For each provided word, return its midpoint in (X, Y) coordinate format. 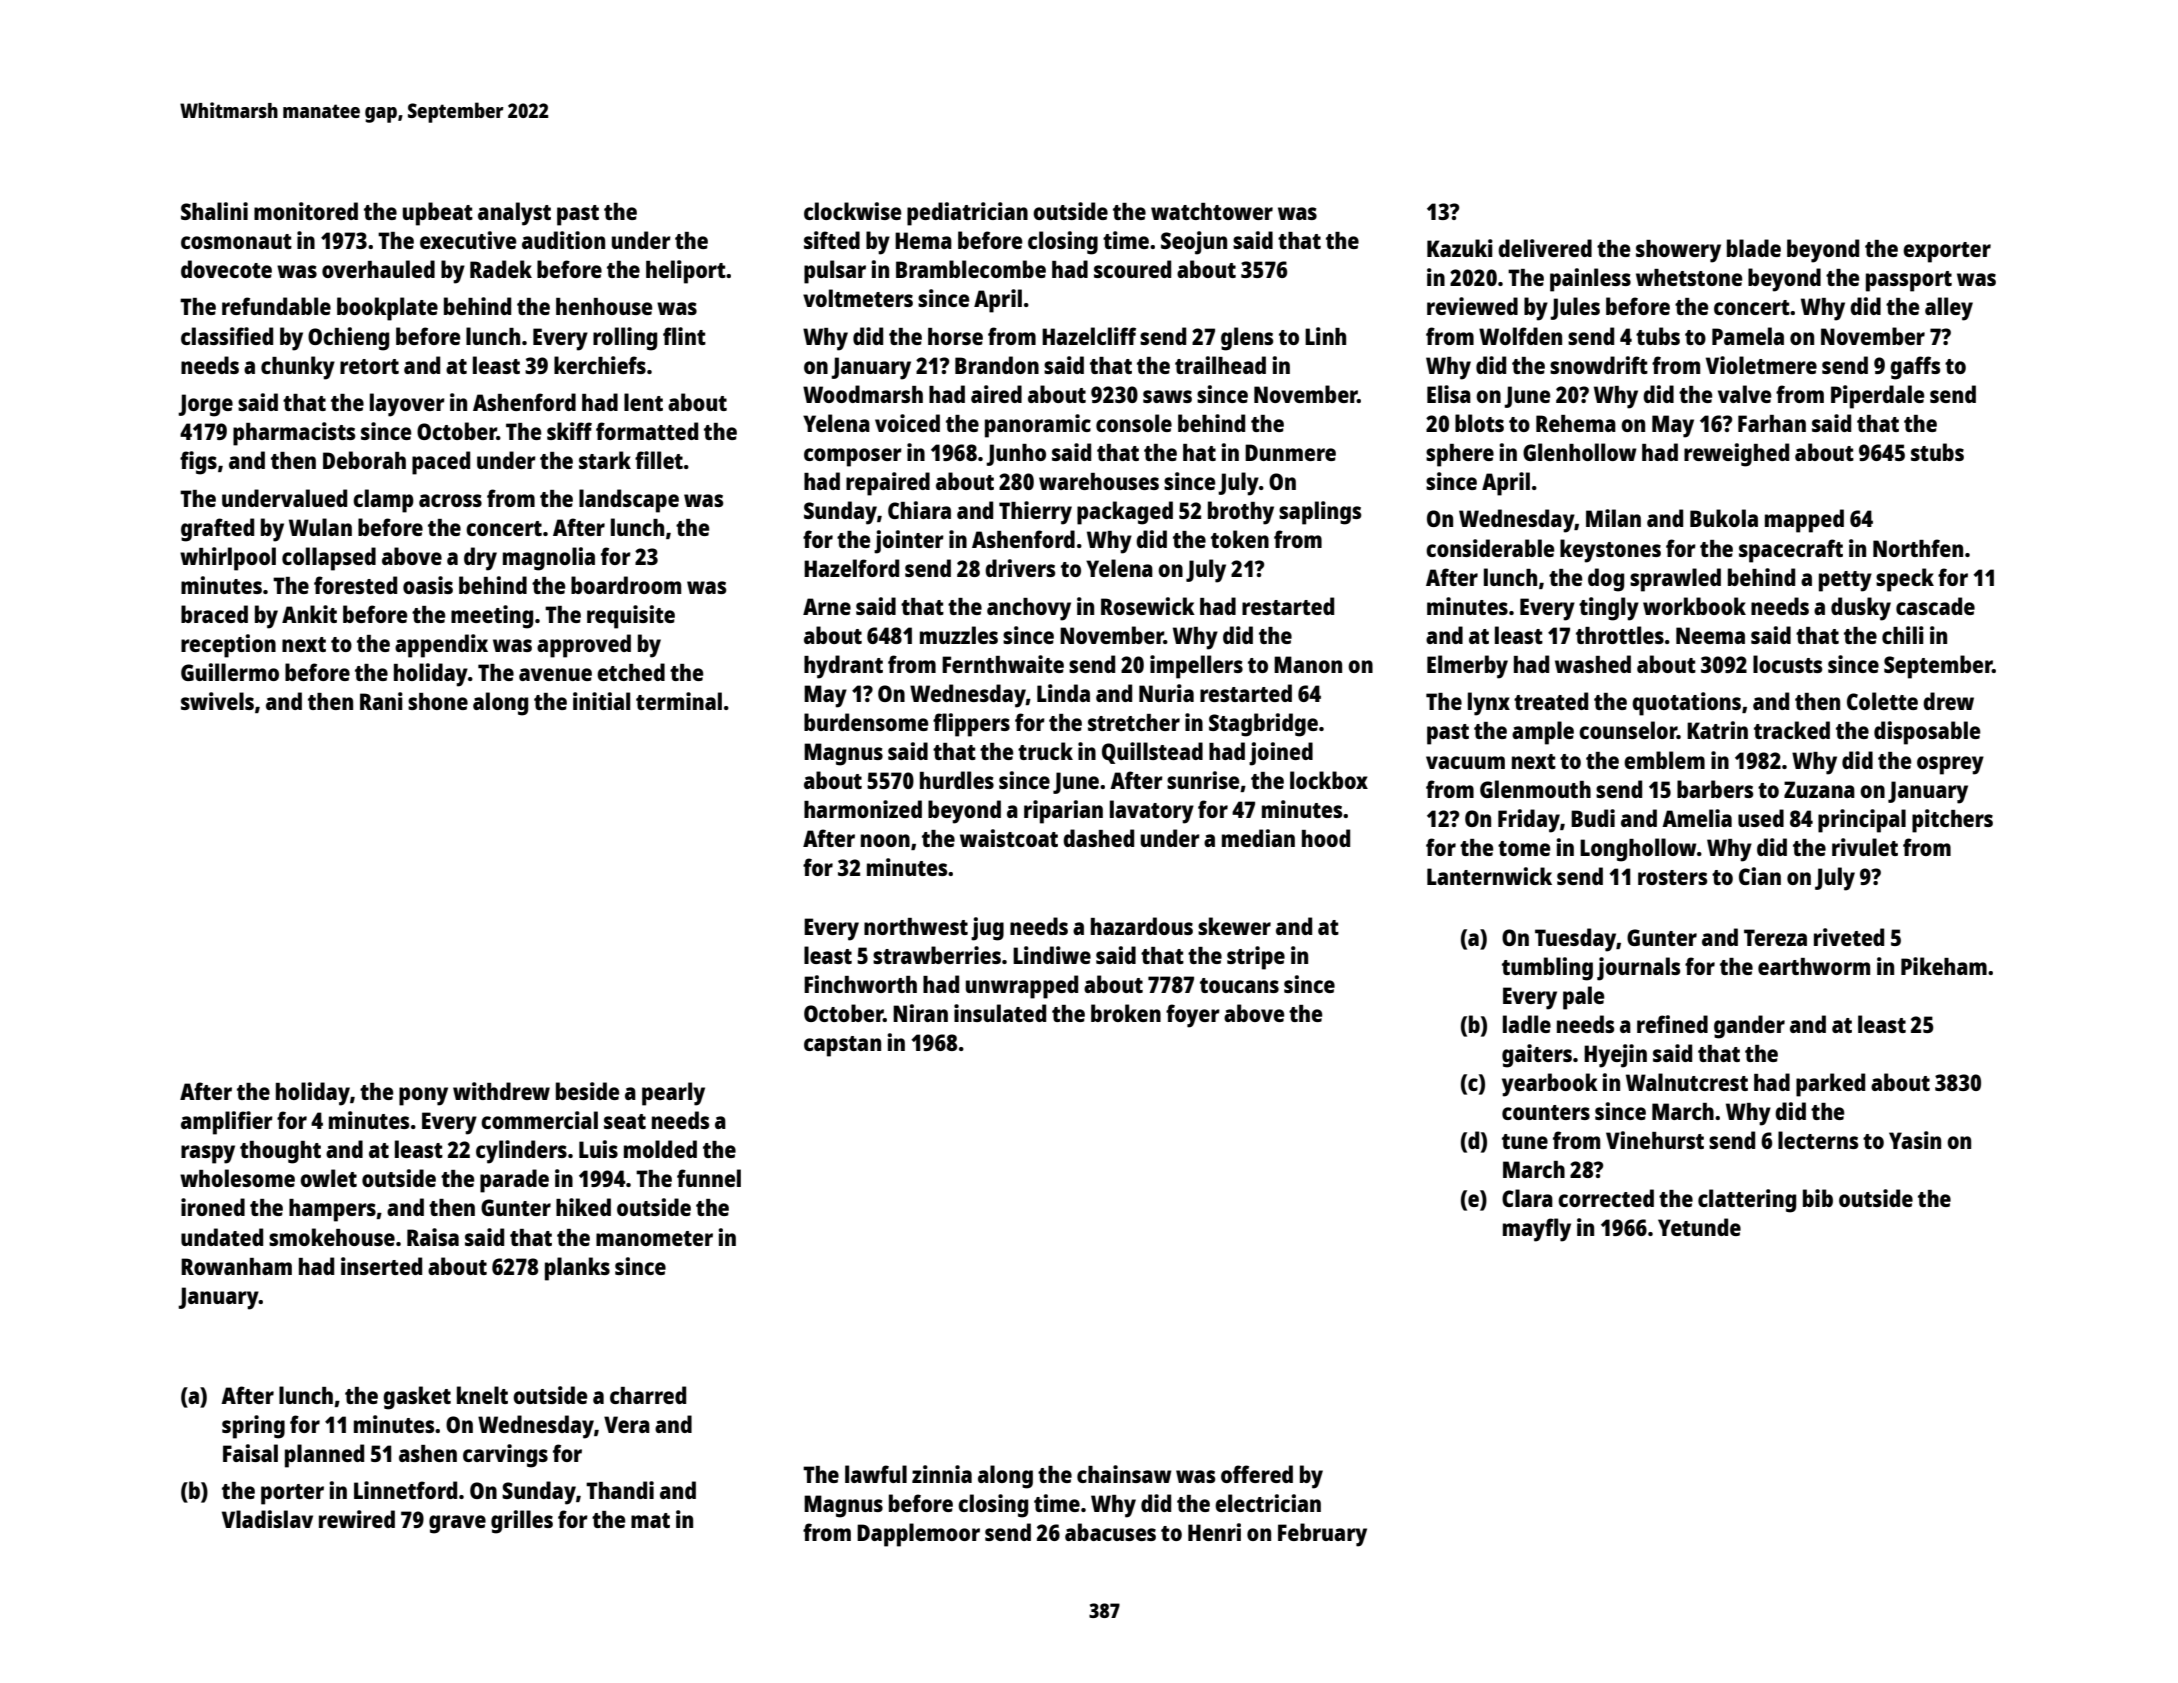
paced (441, 463)
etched (631, 672)
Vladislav (267, 1519)
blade (1754, 248)
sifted (832, 240)
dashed (1098, 838)
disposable (1927, 733)
